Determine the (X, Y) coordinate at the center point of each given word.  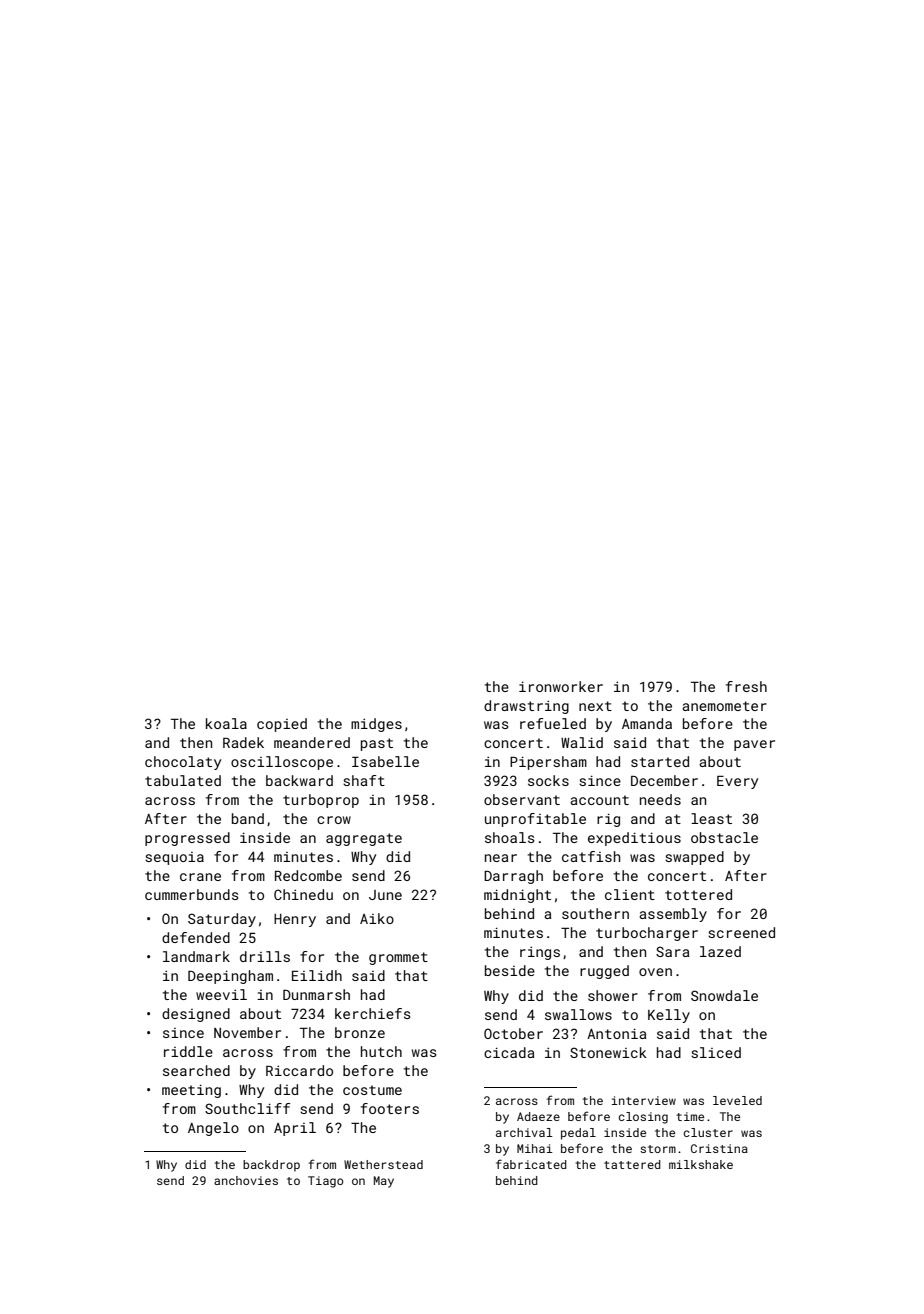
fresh (746, 686)
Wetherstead (383, 1164)
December (664, 780)
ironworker (561, 686)
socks (548, 780)
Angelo (213, 1129)
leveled (737, 1100)
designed (196, 1015)
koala (226, 723)
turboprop (321, 801)
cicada (509, 1052)
